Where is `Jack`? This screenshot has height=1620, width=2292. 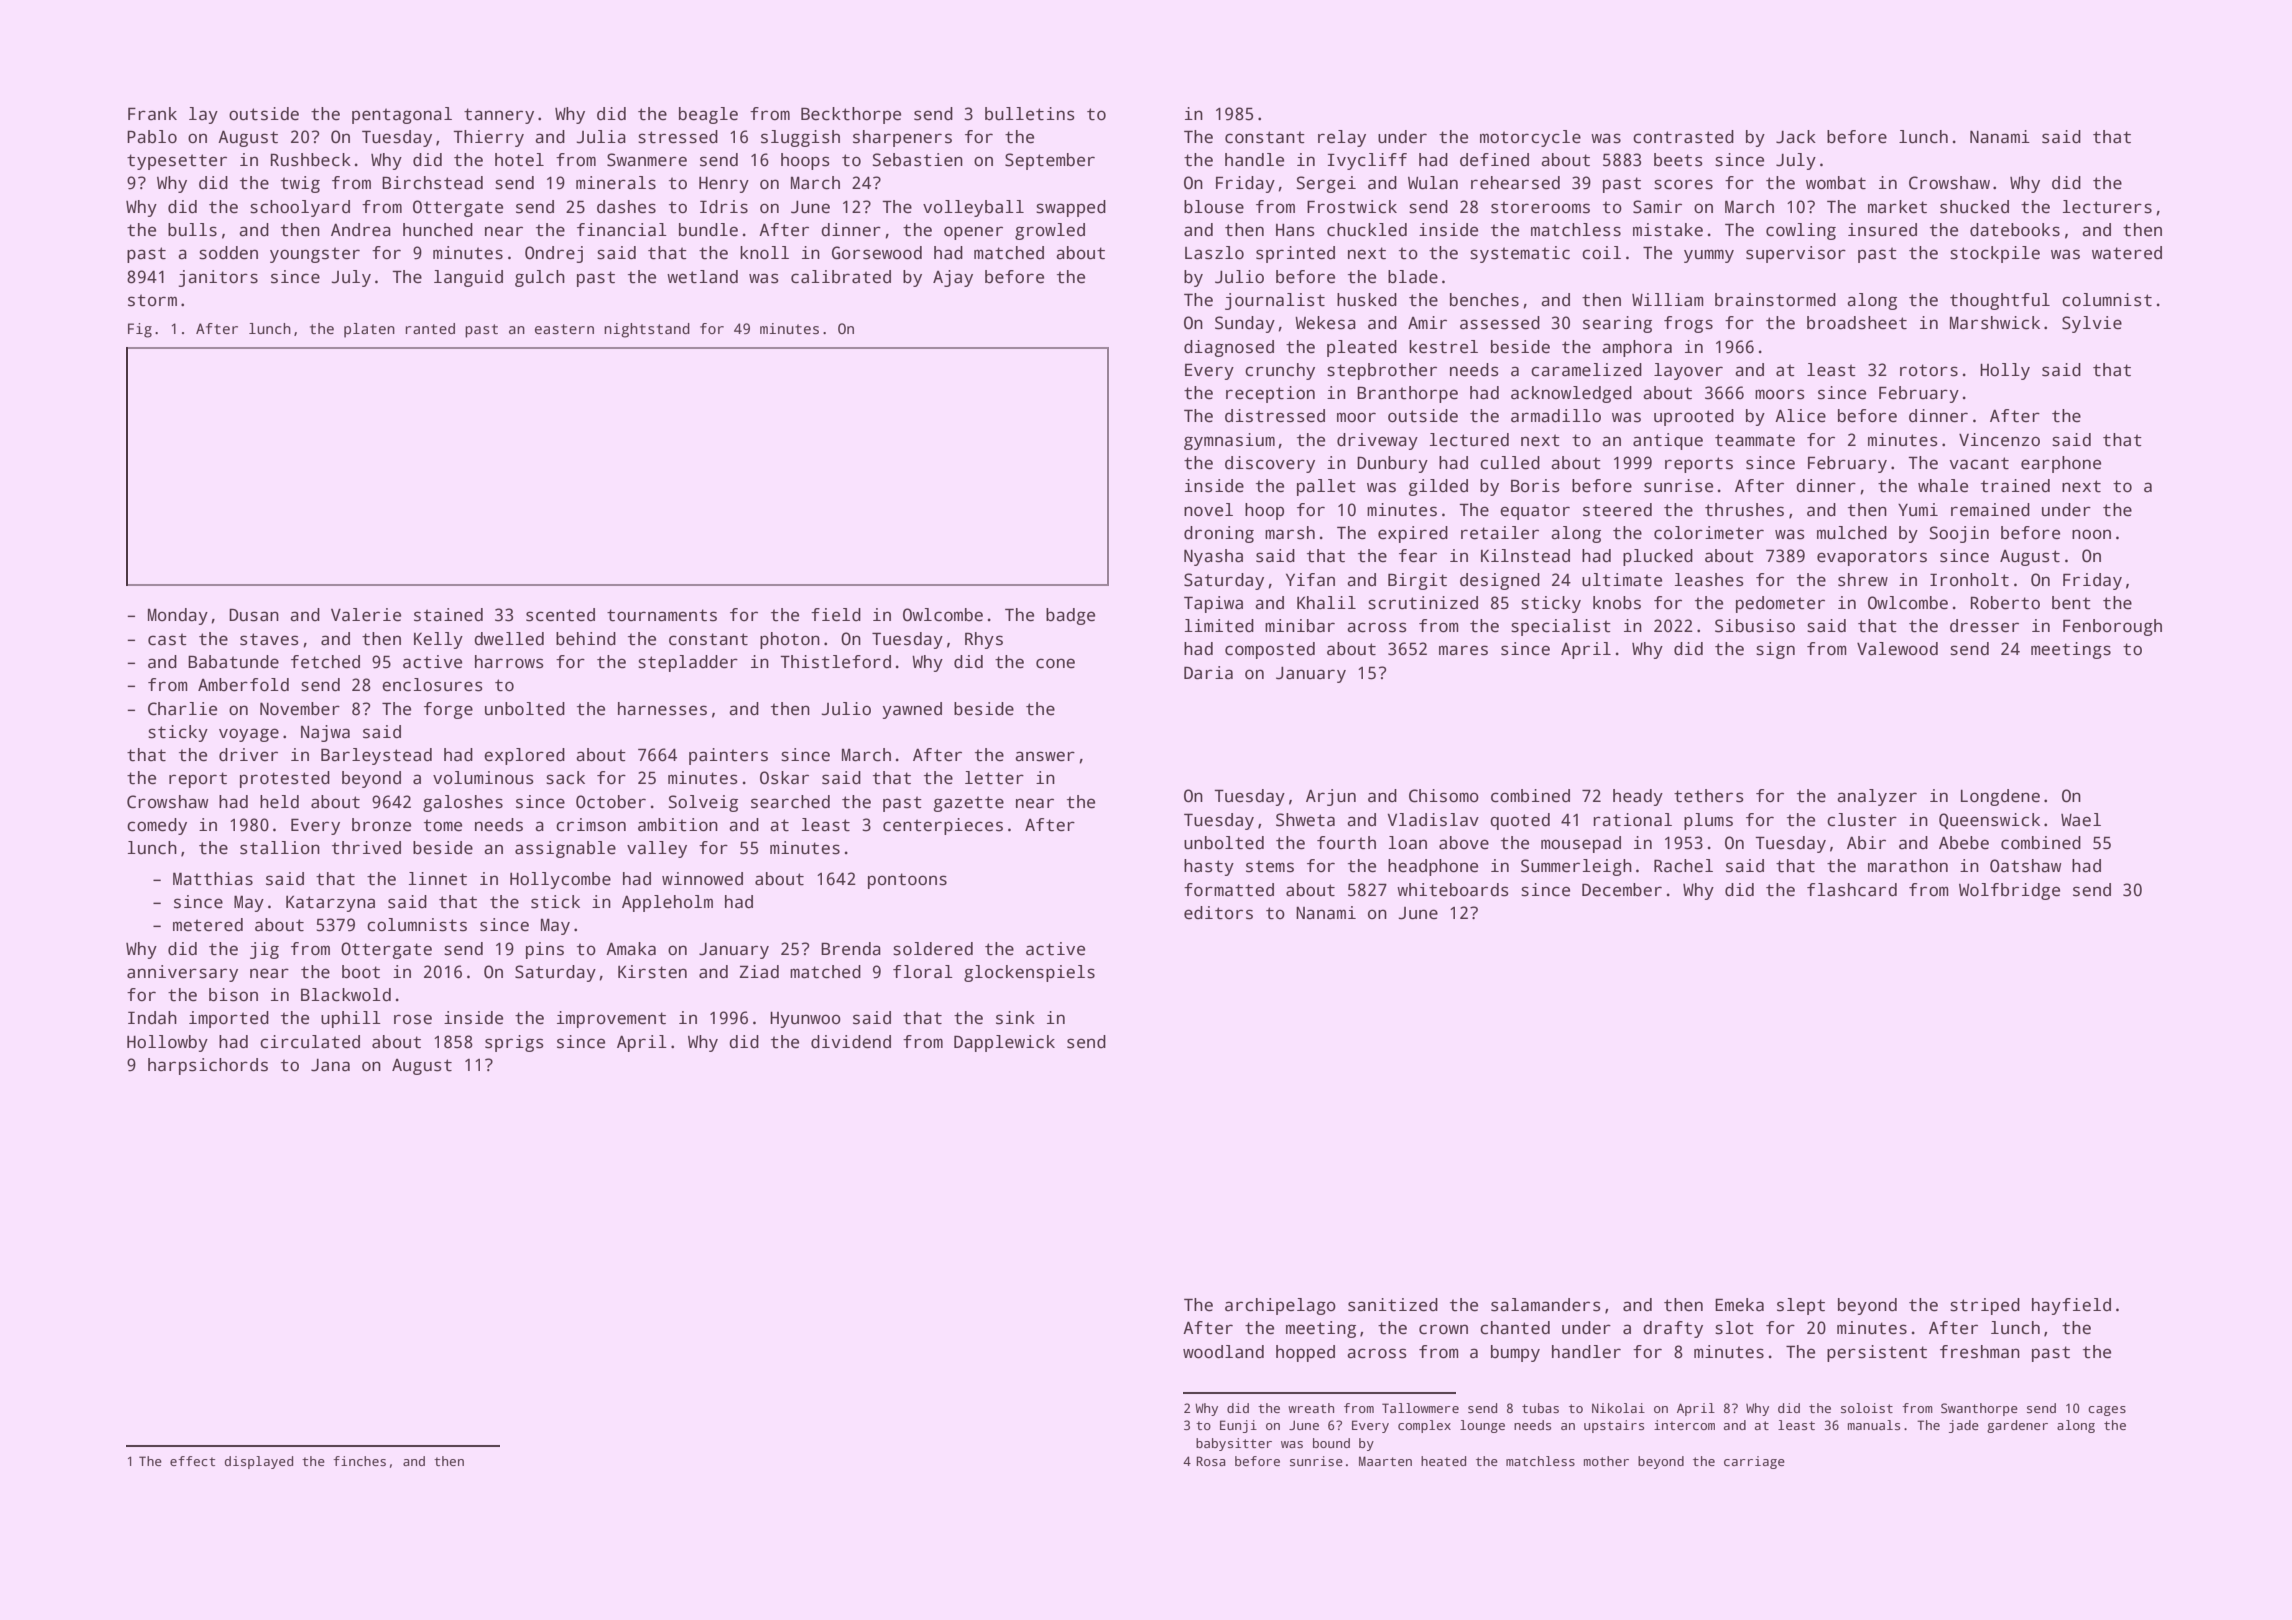
Jack is located at coordinates (1796, 137).
